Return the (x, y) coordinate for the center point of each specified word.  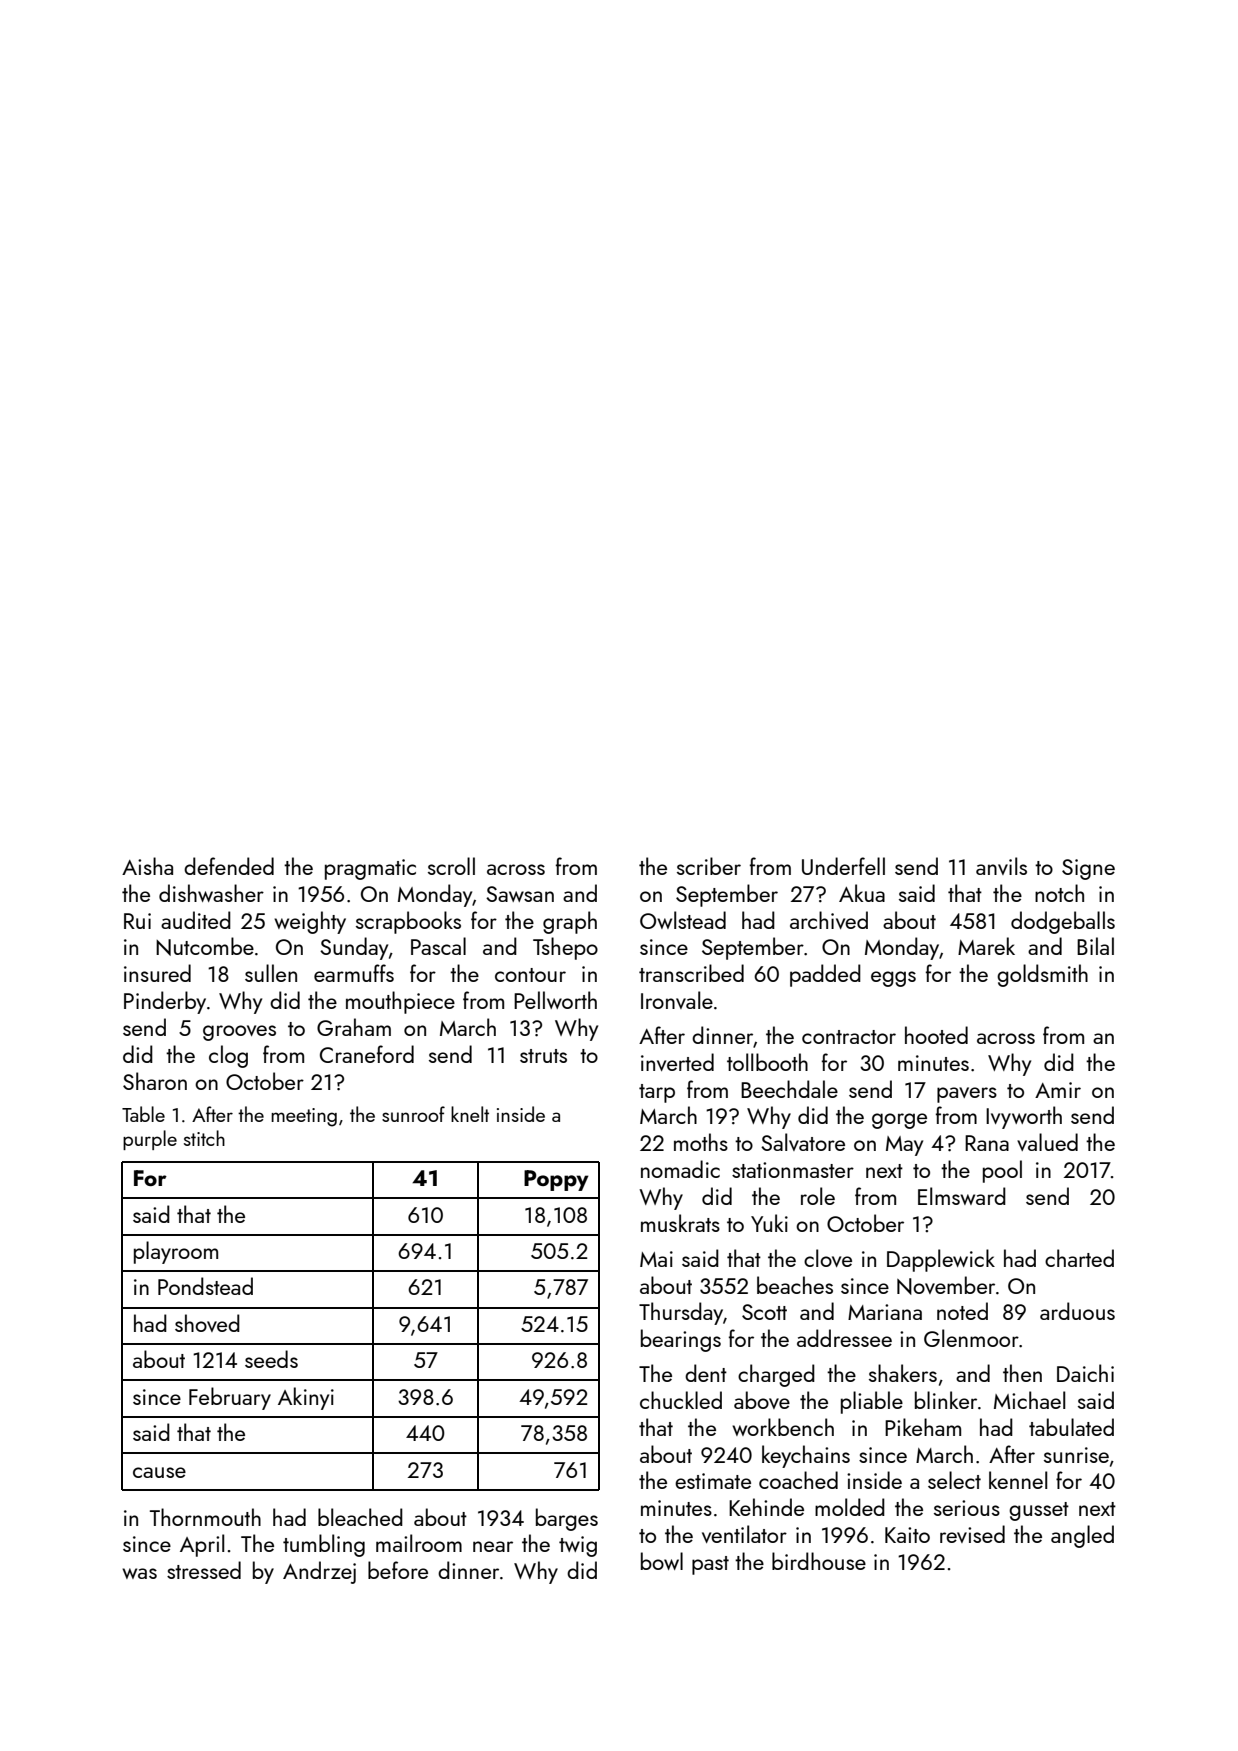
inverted (677, 1062)
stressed (204, 1570)
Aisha (147, 866)
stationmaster (793, 1170)
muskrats (680, 1223)
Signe (1088, 869)
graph (570, 922)
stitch (204, 1138)
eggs (893, 979)
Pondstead (205, 1286)
